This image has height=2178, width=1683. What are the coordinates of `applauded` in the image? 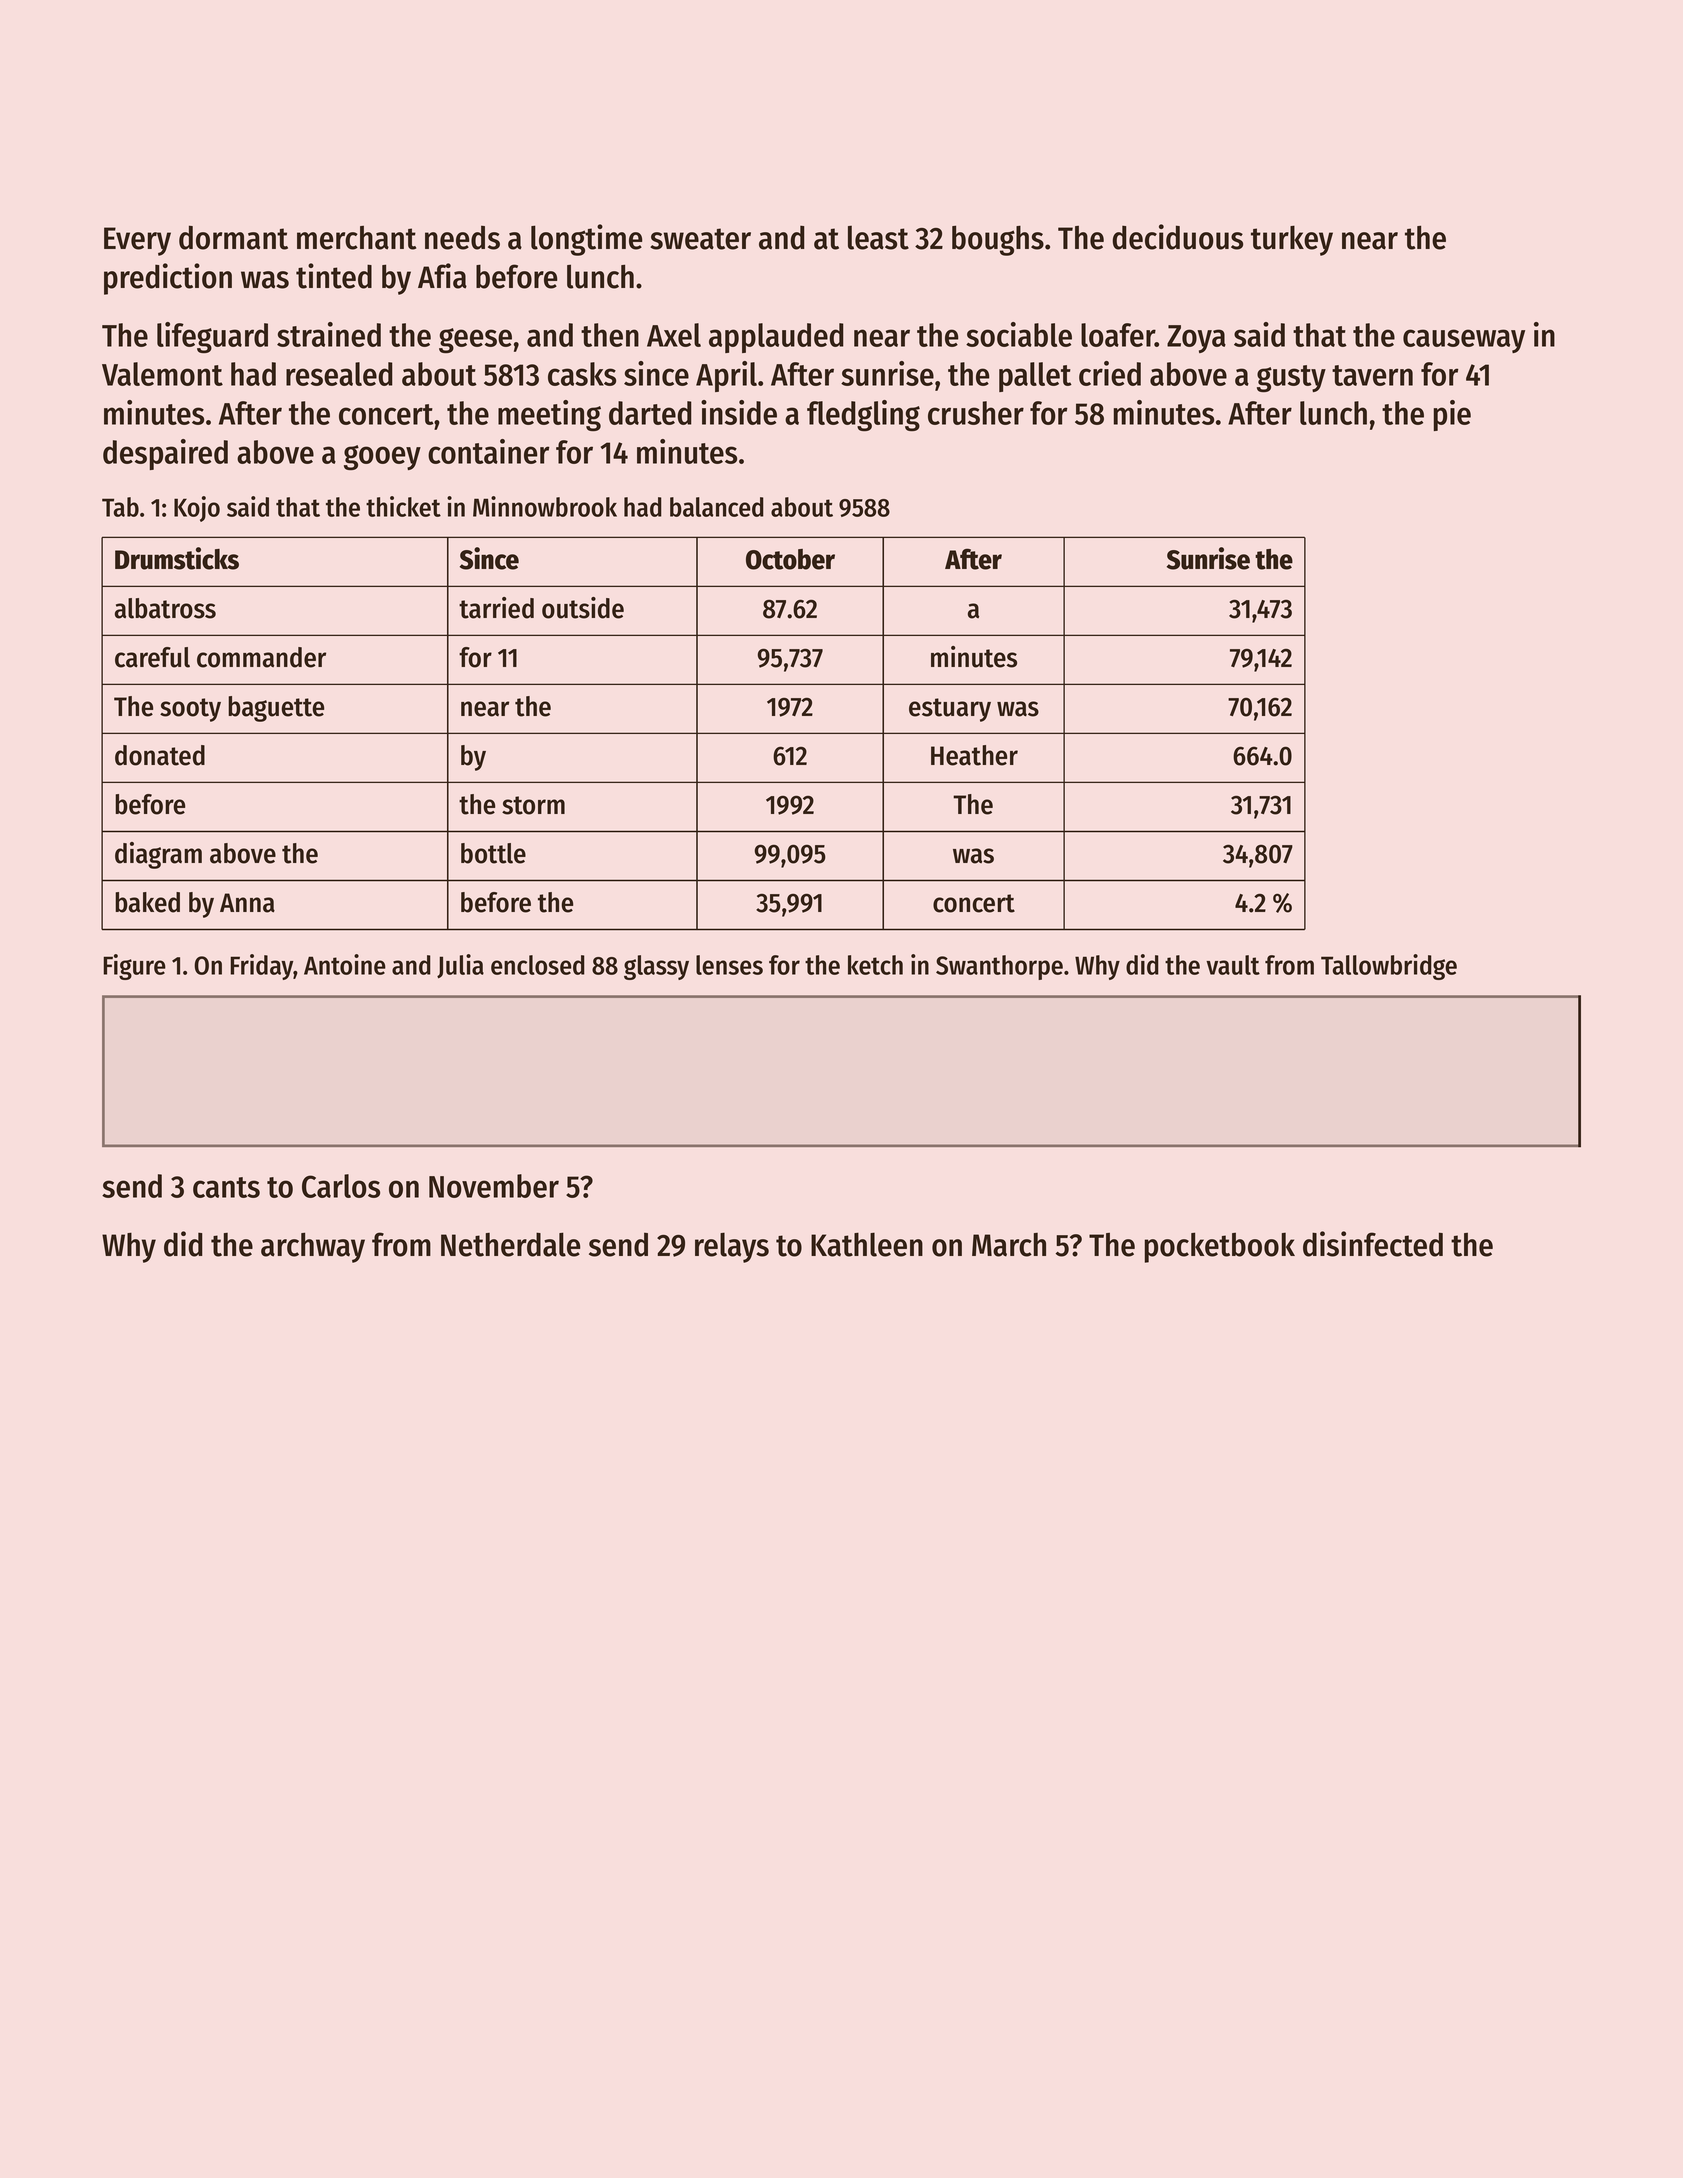 It's located at (776, 338).
